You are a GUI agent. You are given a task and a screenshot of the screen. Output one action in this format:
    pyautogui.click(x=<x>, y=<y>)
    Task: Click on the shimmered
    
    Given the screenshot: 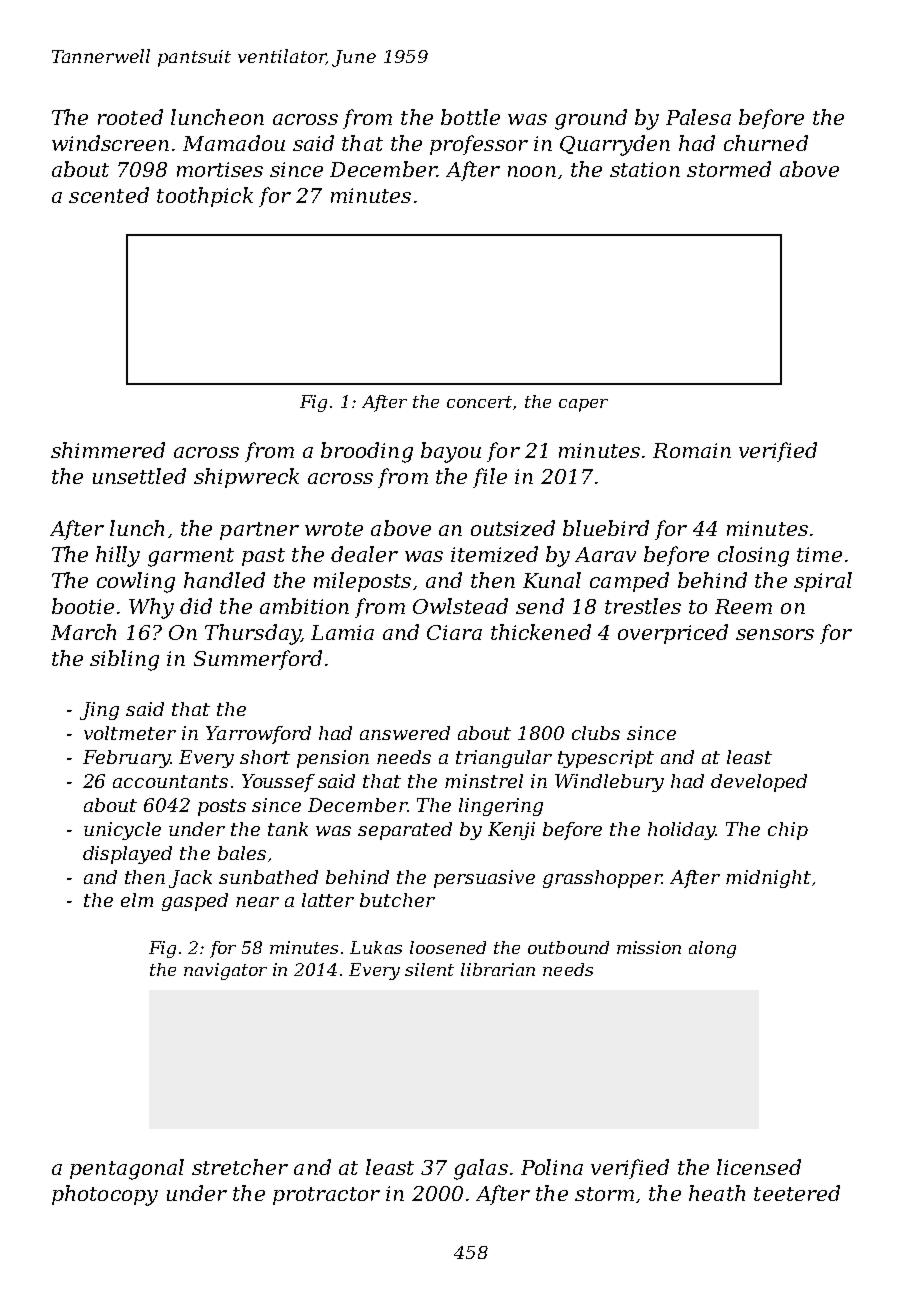 What is the action you would take?
    pyautogui.click(x=108, y=450)
